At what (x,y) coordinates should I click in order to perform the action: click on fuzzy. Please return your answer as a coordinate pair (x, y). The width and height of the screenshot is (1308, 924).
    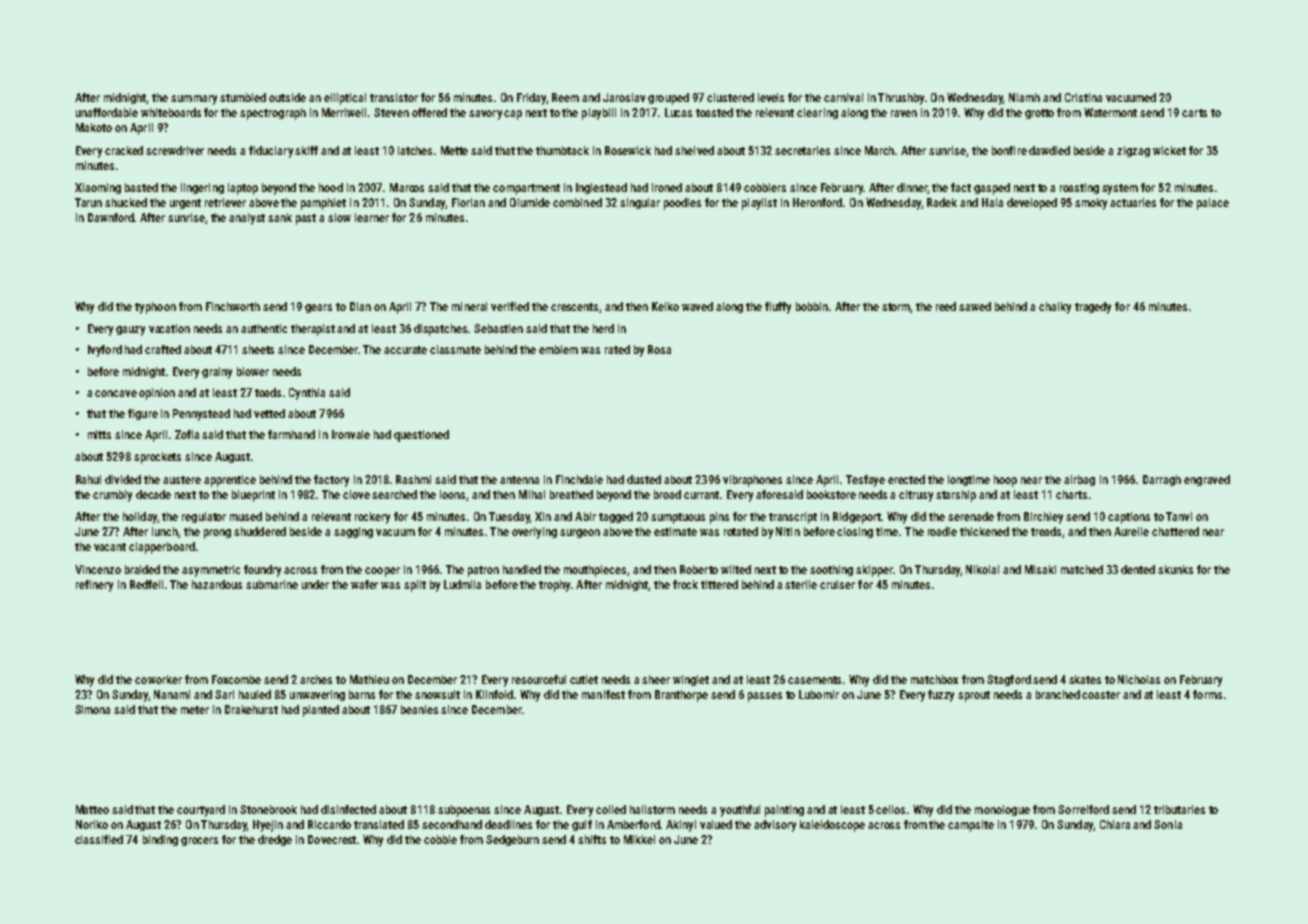
    Looking at the image, I should click on (941, 696).
